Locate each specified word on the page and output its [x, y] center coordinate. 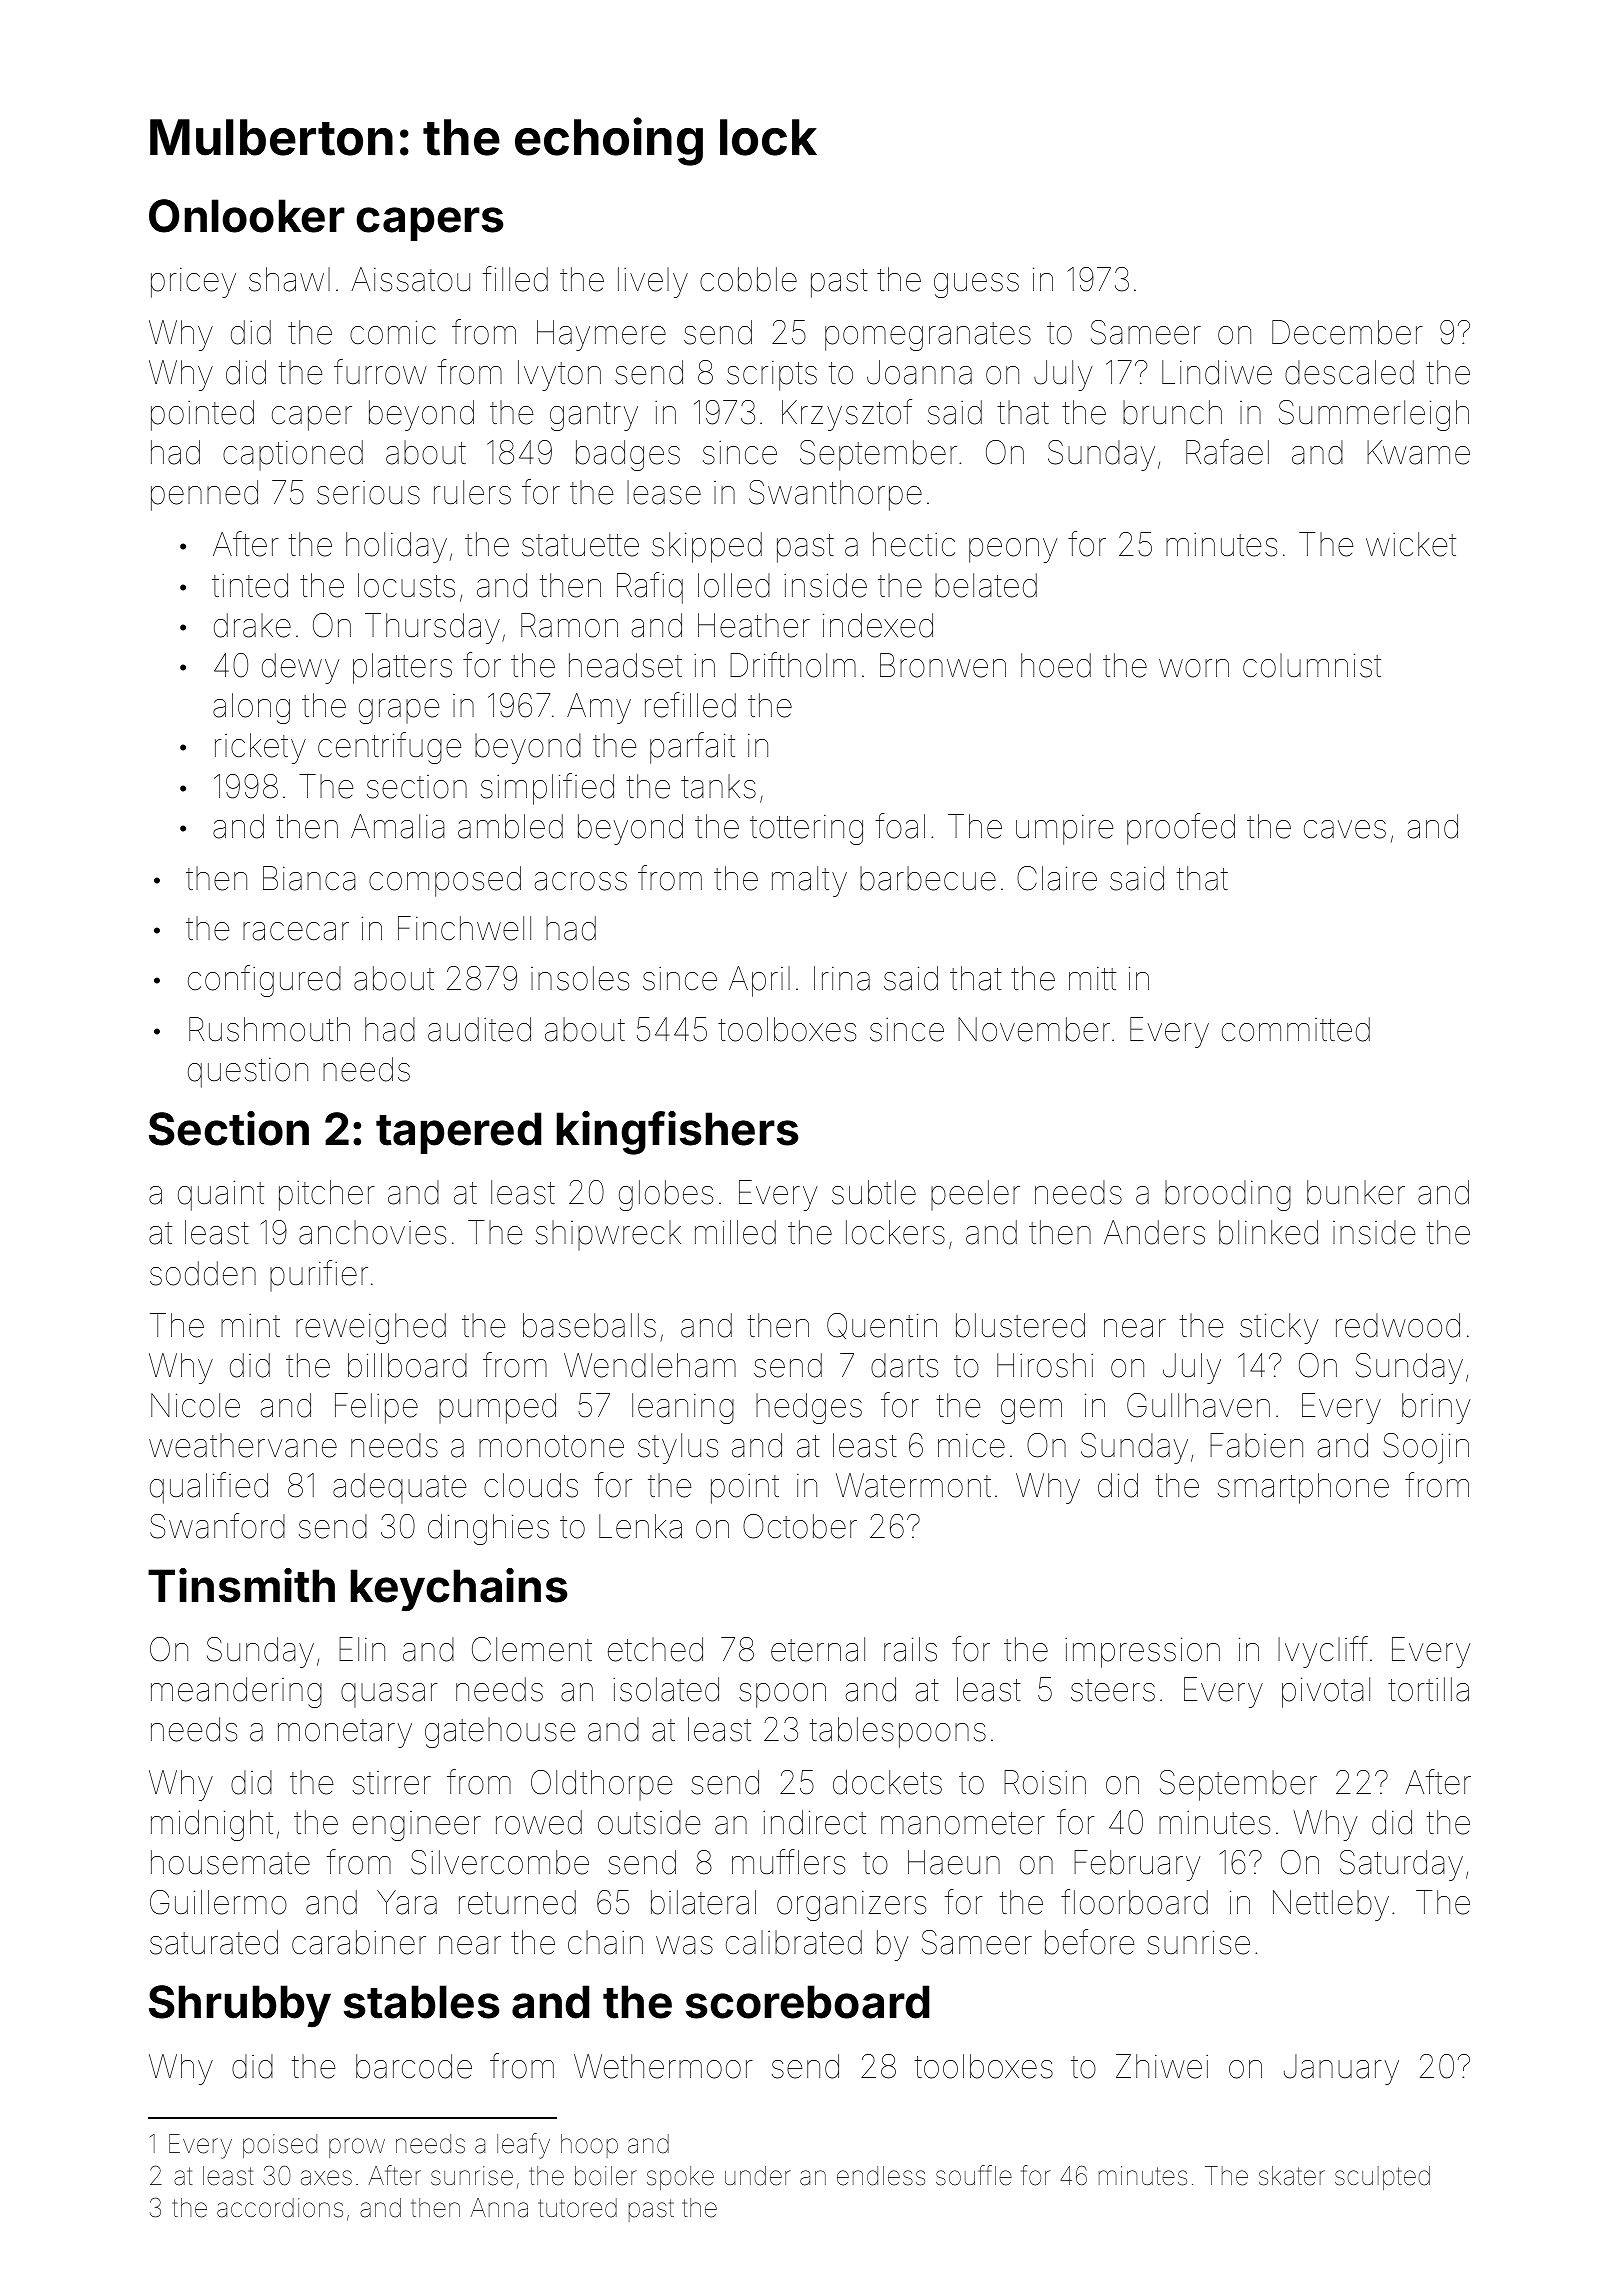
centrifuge [389, 748]
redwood [1398, 1325]
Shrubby [240, 2006]
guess [976, 285]
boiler [606, 2176]
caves [1345, 829]
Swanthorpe [835, 495]
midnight [212, 1825]
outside [649, 1822]
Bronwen [943, 665]
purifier [319, 1276]
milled [735, 1232]
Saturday [1401, 1865]
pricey [193, 282]
